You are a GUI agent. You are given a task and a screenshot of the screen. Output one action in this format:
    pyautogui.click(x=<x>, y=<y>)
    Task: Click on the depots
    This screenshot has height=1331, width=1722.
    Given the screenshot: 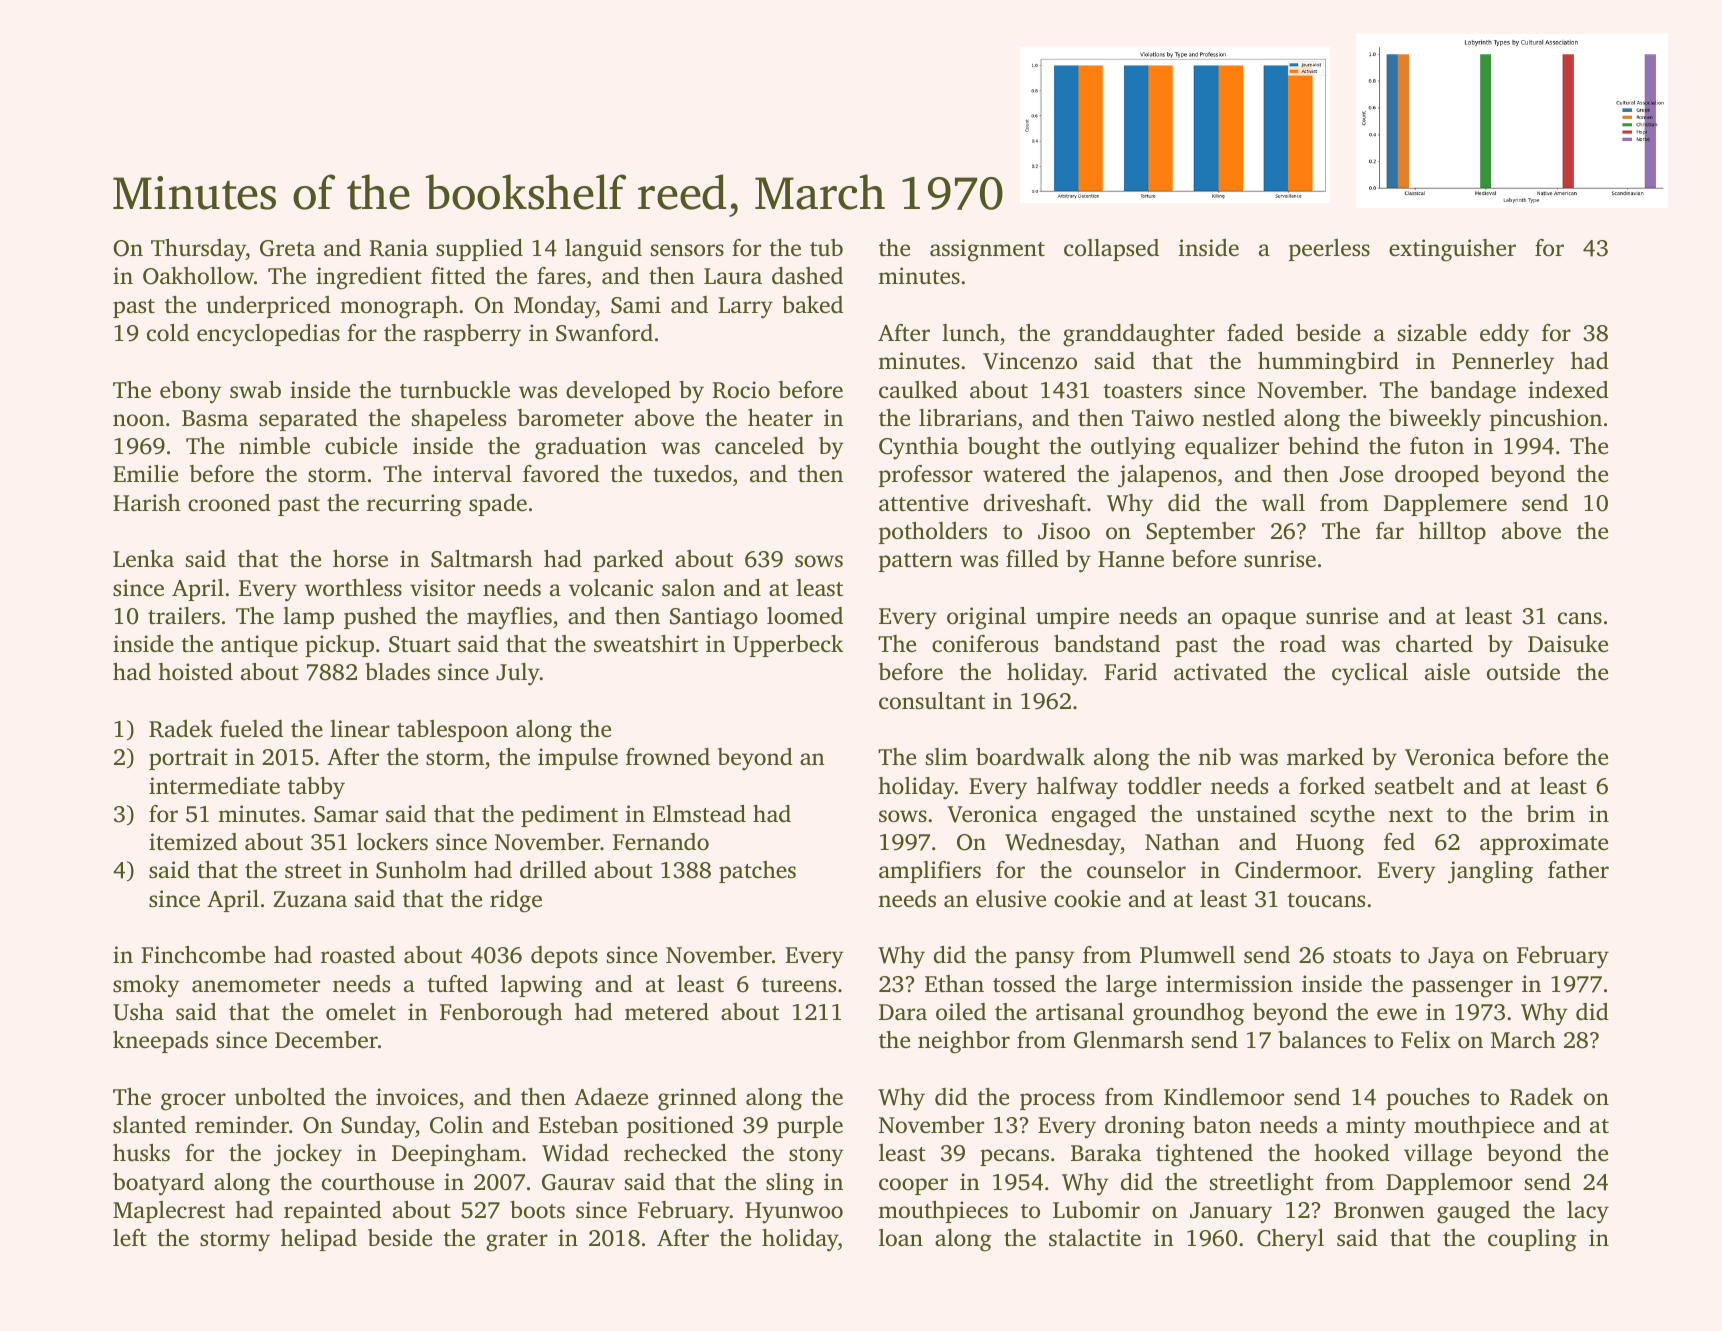 What is the action you would take?
    pyautogui.click(x=564, y=957)
